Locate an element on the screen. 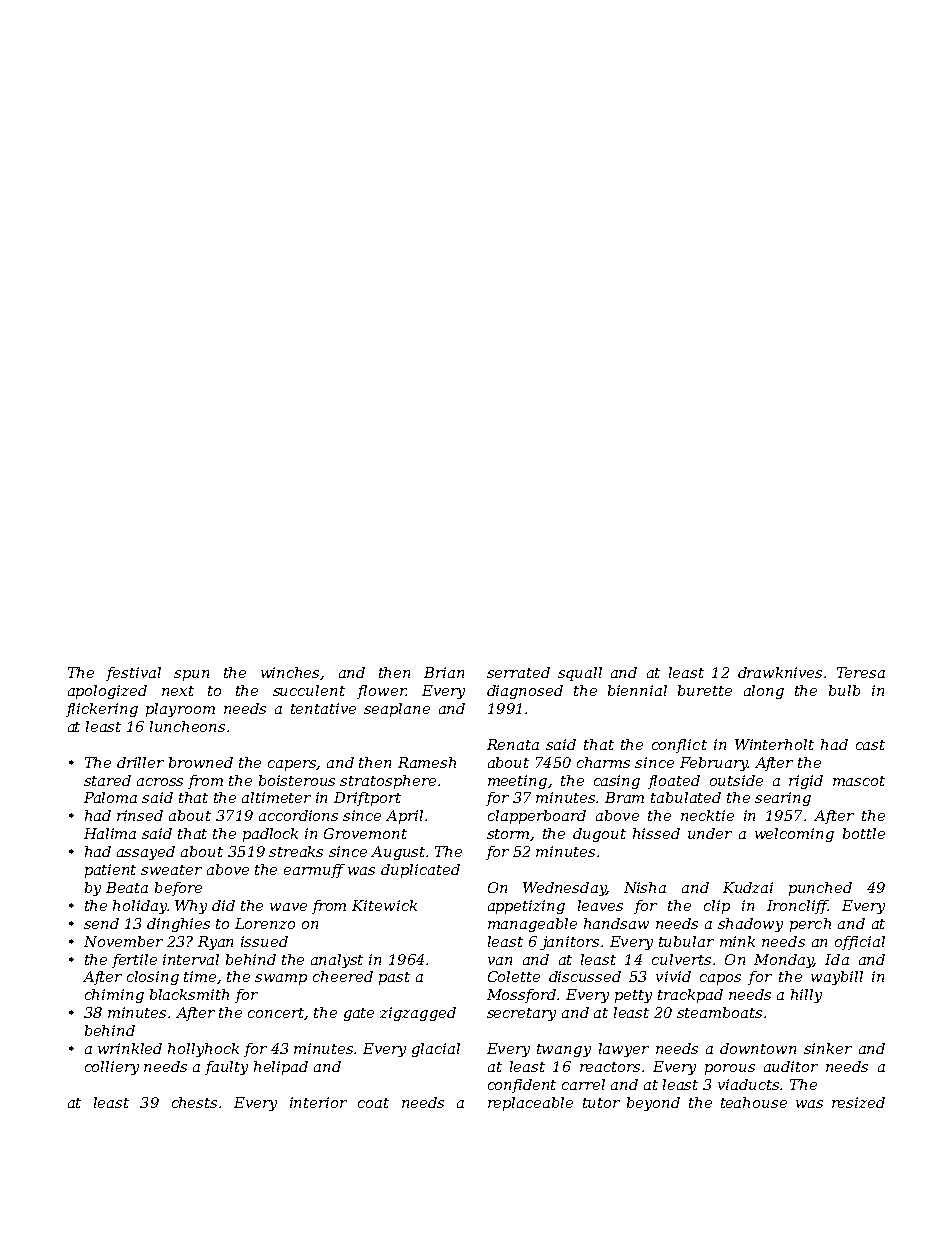 This screenshot has height=1233, width=952. squall is located at coordinates (580, 674).
